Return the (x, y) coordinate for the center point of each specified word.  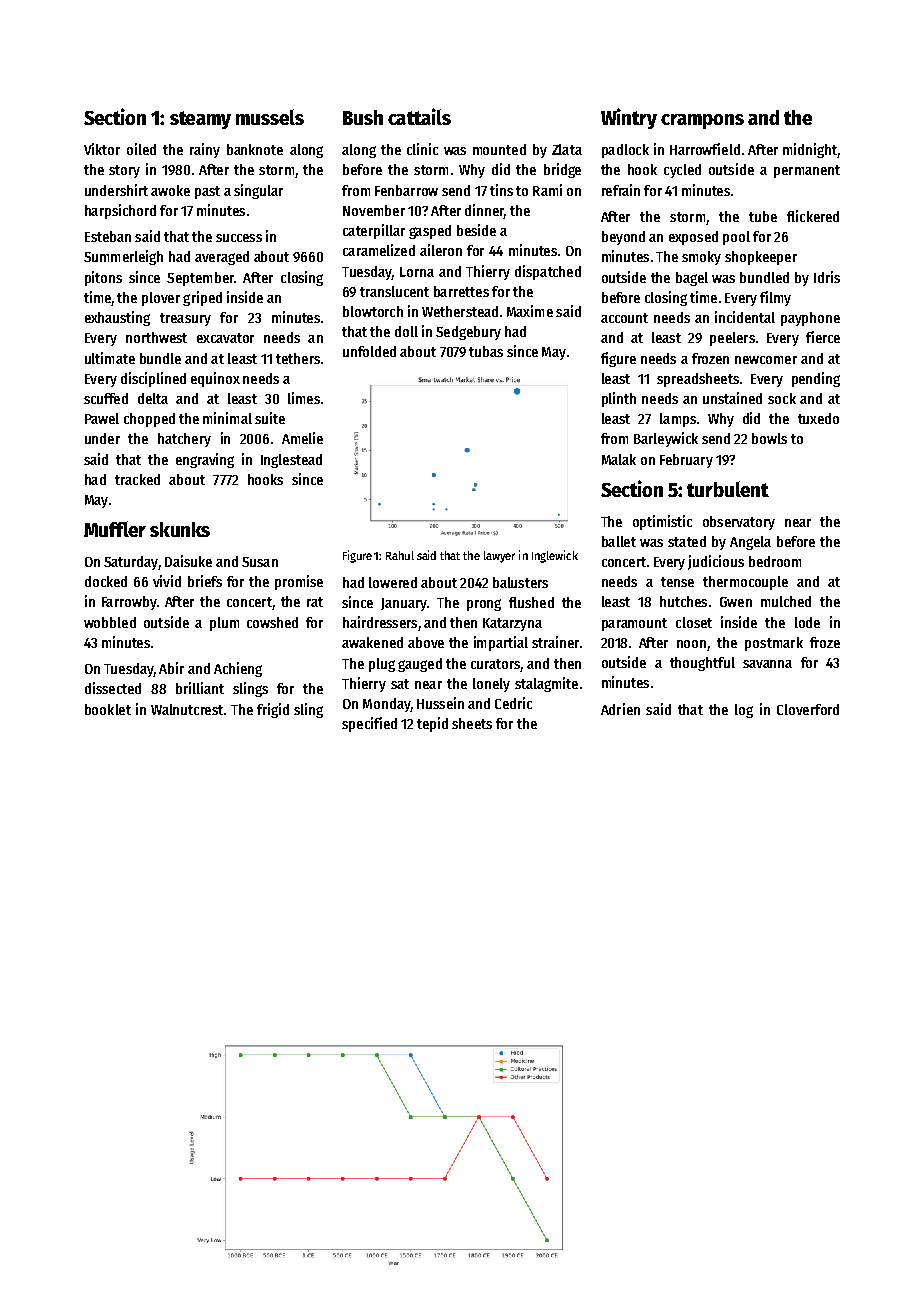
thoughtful (702, 664)
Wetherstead (460, 311)
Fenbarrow (406, 190)
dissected (113, 688)
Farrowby (129, 603)
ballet (619, 541)
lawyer (499, 557)
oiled (141, 149)
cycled (682, 171)
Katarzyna (512, 624)
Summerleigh (123, 257)
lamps (678, 420)
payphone (810, 319)
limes (304, 398)
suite (270, 418)
